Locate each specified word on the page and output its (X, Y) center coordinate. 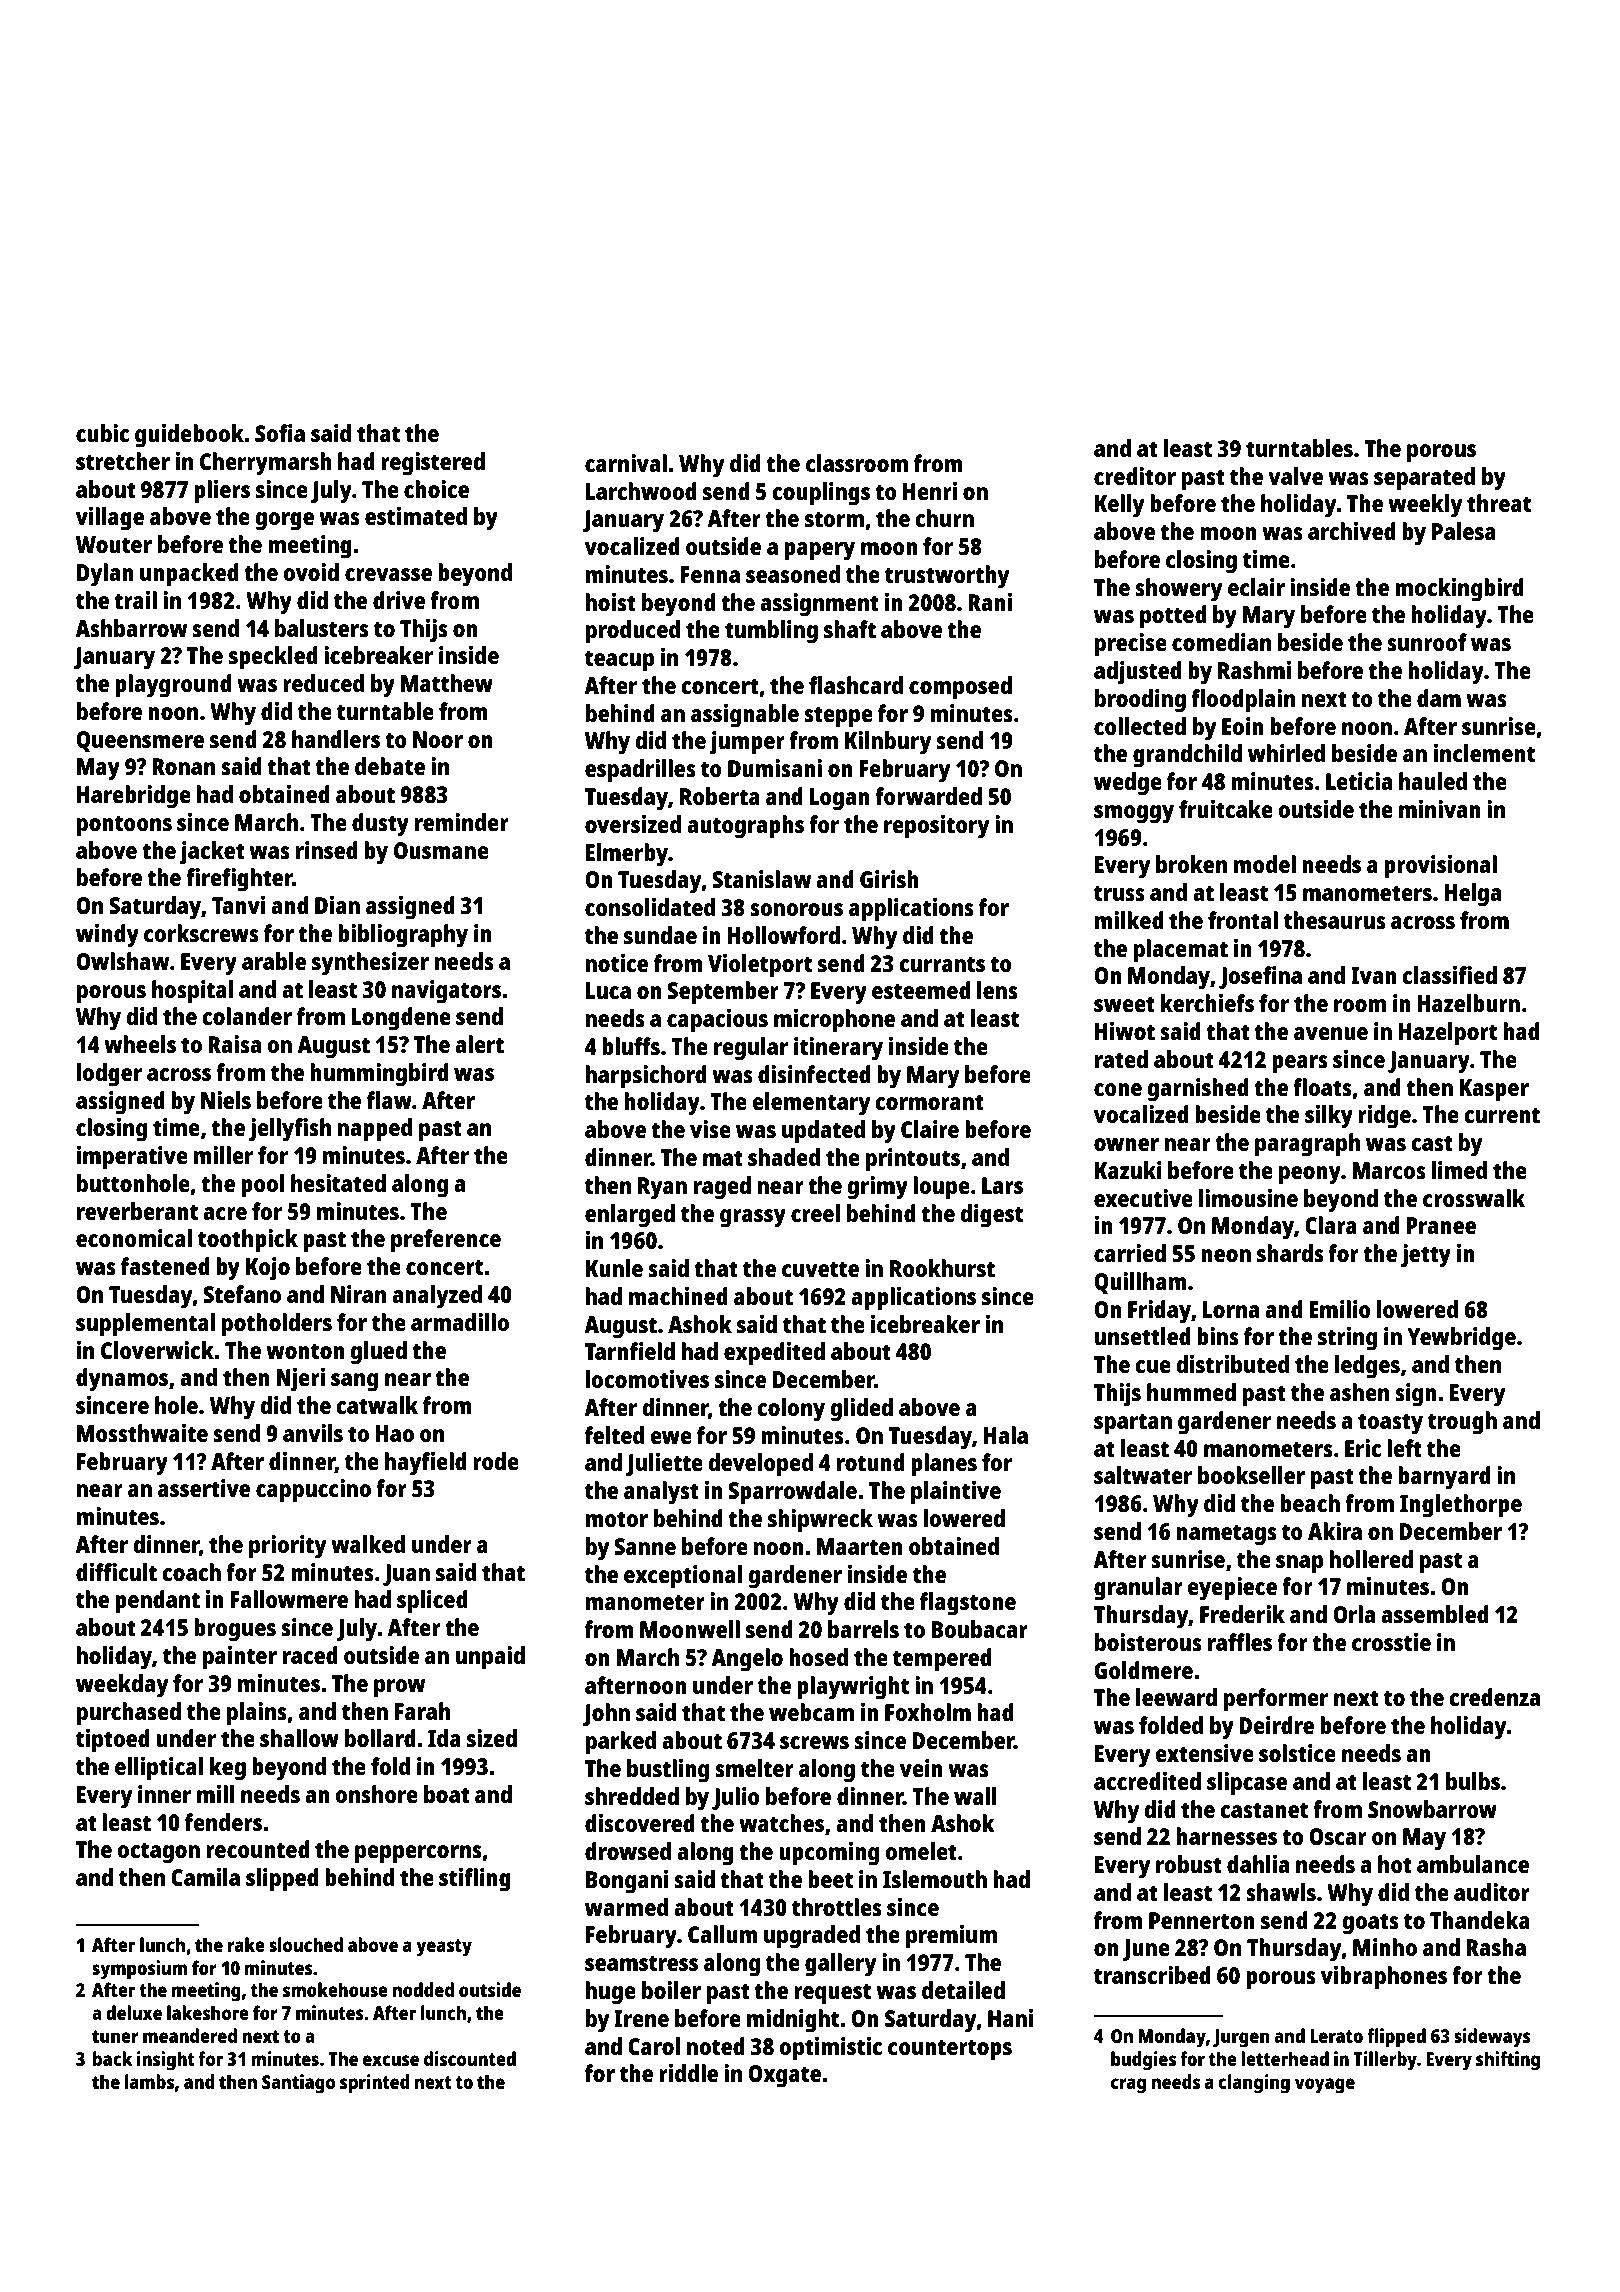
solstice (1297, 1753)
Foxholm (928, 1712)
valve (1295, 476)
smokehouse (335, 1989)
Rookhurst (942, 1268)
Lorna (1231, 1309)
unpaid (490, 1658)
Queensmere (140, 741)
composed (960, 688)
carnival (626, 463)
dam (1439, 698)
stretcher (123, 461)
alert (479, 1044)
